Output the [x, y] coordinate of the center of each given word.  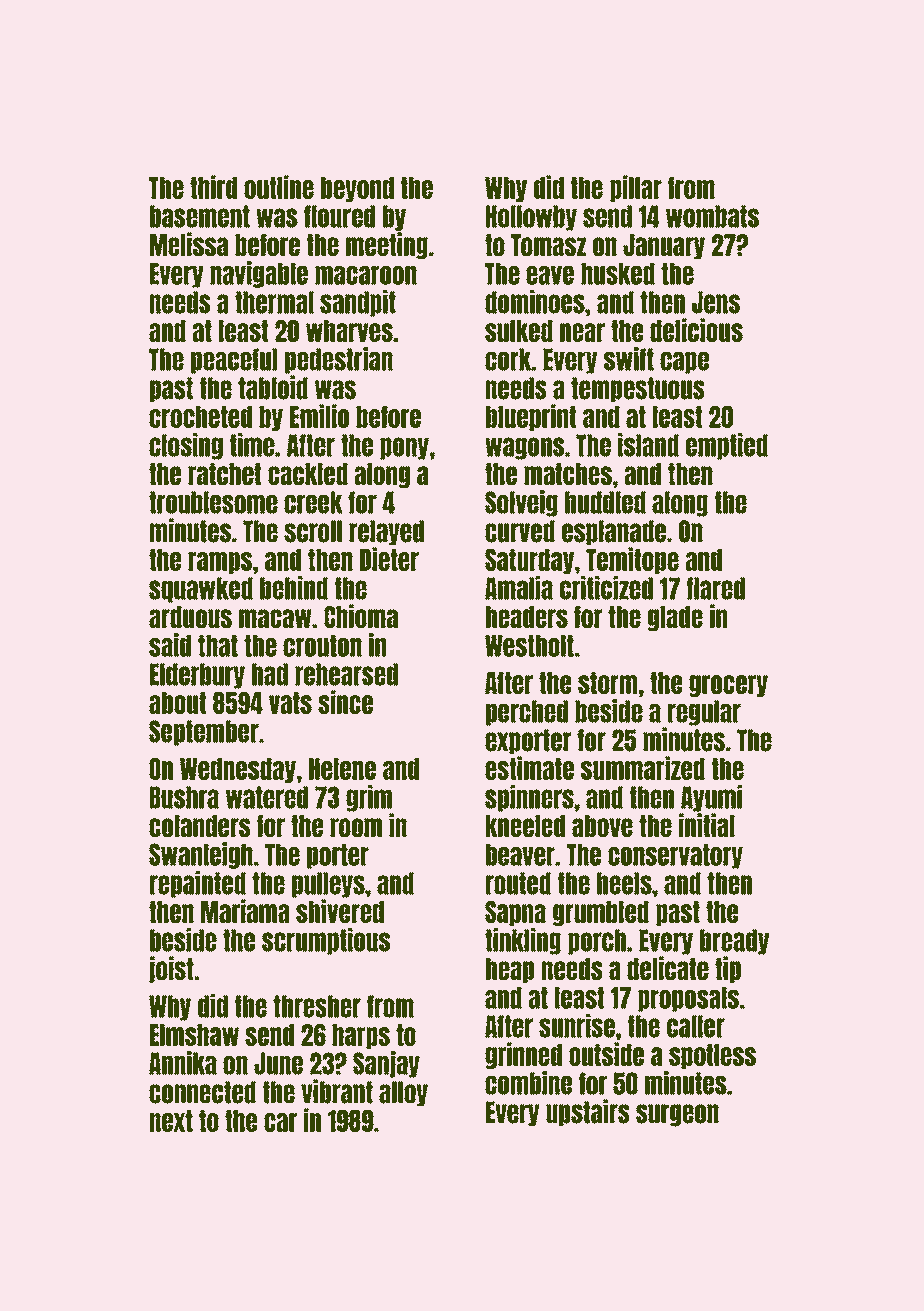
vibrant [337, 1091]
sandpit [358, 303]
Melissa [189, 244]
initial [707, 825]
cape [684, 363]
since [345, 702]
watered [267, 797]
